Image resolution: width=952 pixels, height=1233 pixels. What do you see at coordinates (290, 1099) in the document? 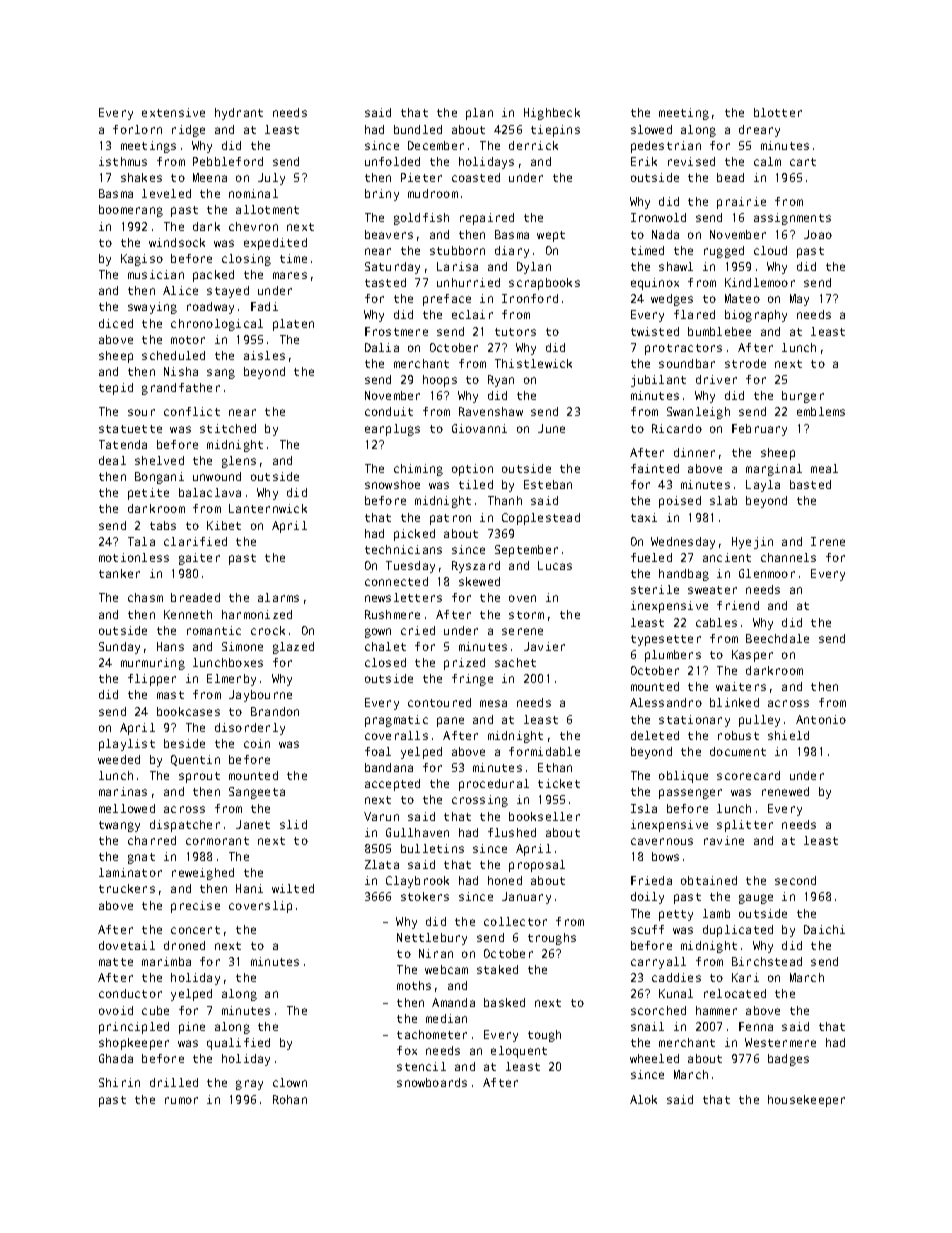
I see `Rohan` at bounding box center [290, 1099].
